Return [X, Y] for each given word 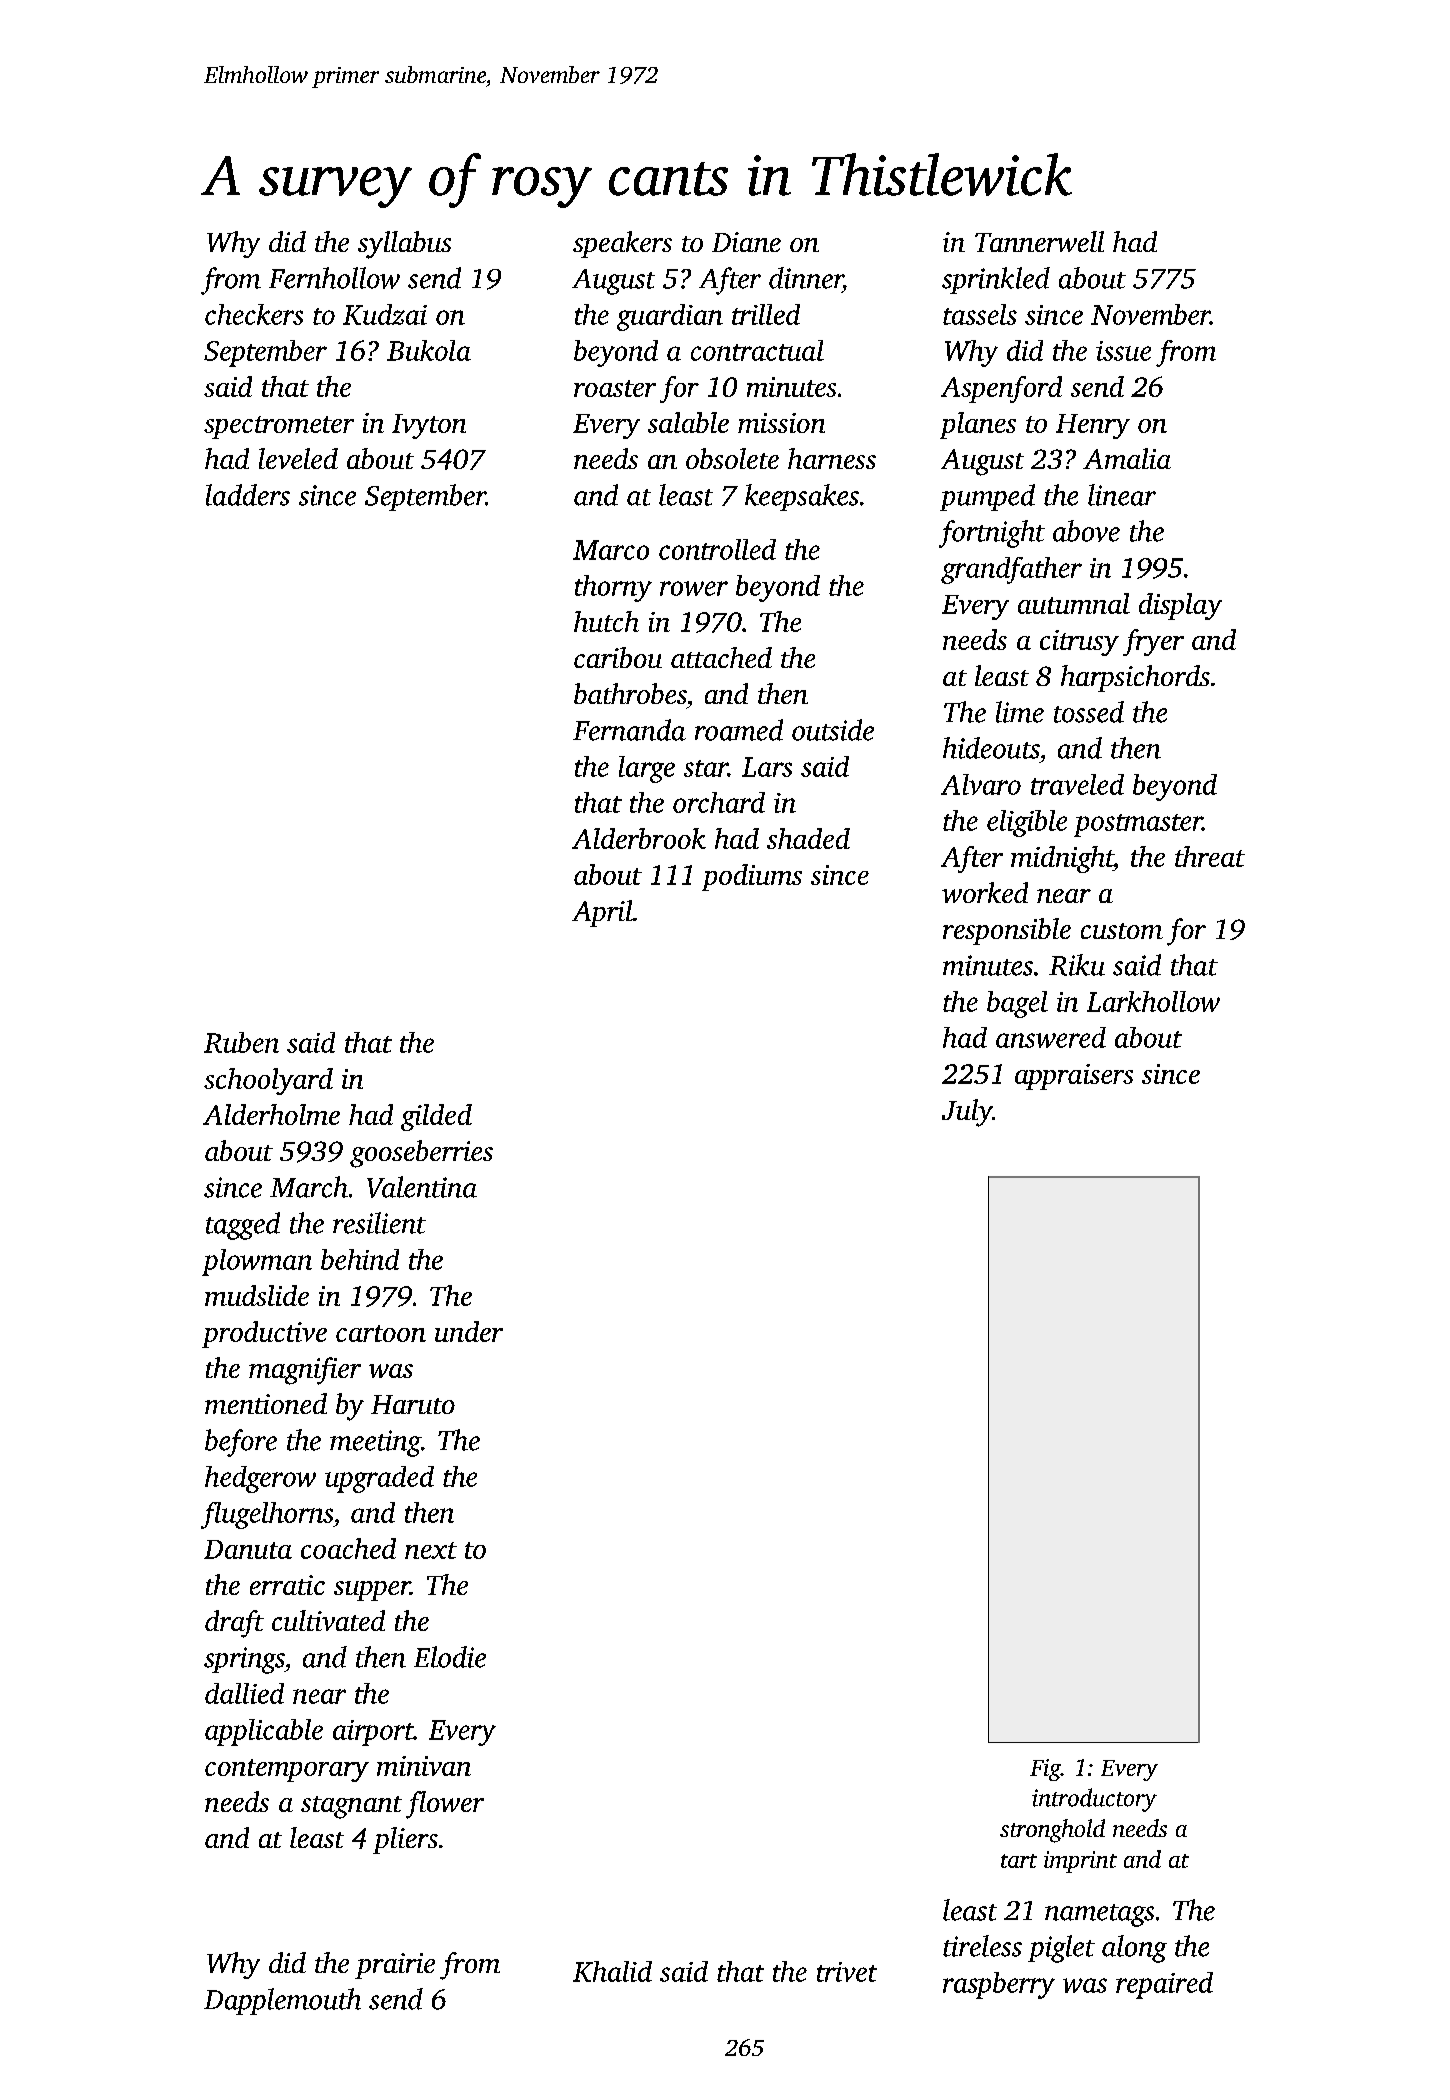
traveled [1077, 784]
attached [721, 657]
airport [373, 1733]
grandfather [1011, 570]
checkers [254, 314]
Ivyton [429, 426]
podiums [752, 877]
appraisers [1074, 1077]
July [967, 1113]
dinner [806, 278]
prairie [395, 1966]
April [602, 913]
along [1134, 1949]
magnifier [305, 1371]
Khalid [612, 1971]
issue [1123, 351]
